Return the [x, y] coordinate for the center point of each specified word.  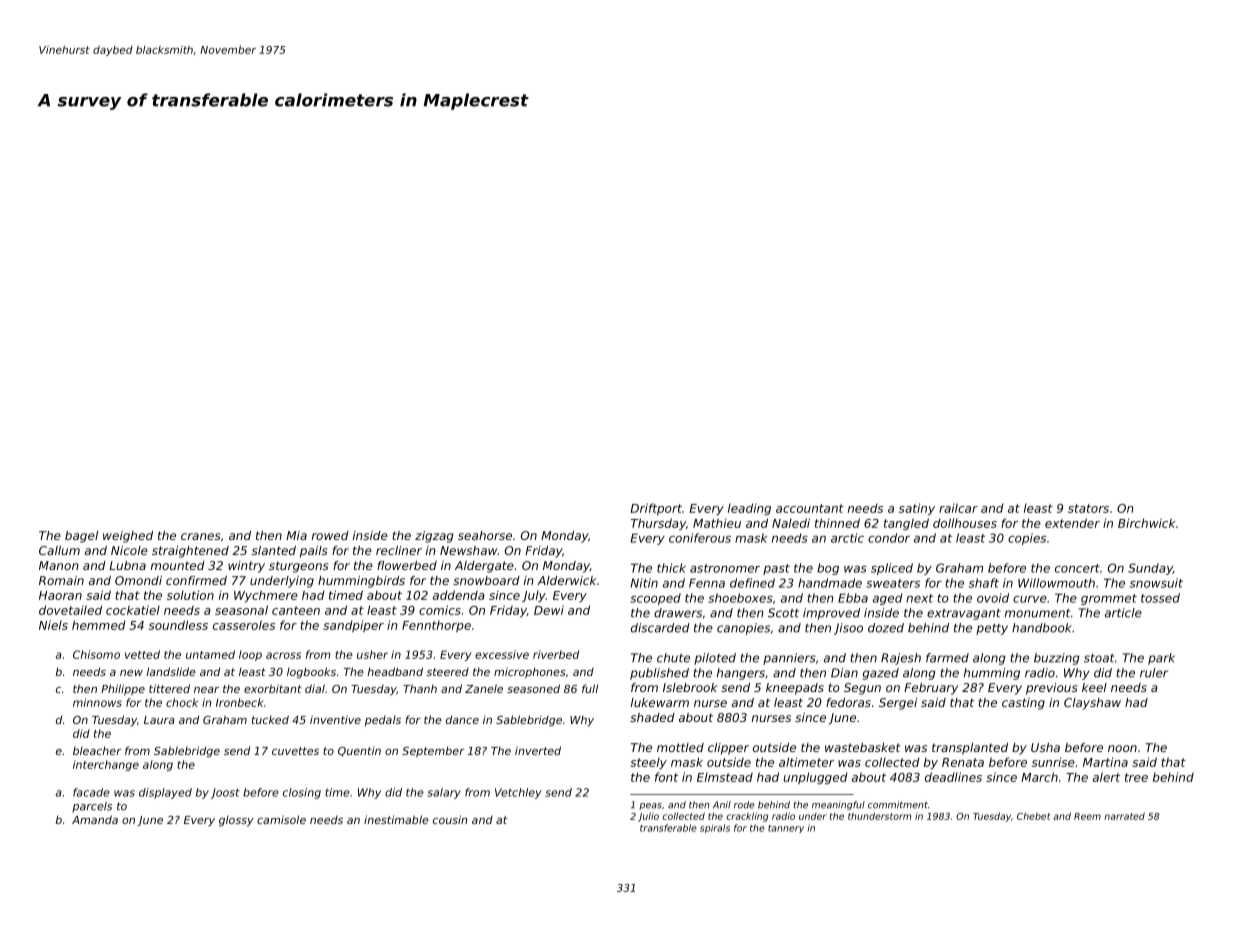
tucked [270, 719]
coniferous [700, 538]
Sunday [1150, 569]
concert [1077, 568]
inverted [538, 750]
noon [1122, 748]
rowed [330, 535]
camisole [281, 819]
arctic [847, 538]
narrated [1124, 816]
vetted [142, 654]
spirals [715, 828]
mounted [178, 565]
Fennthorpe [436, 626]
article [1123, 613]
